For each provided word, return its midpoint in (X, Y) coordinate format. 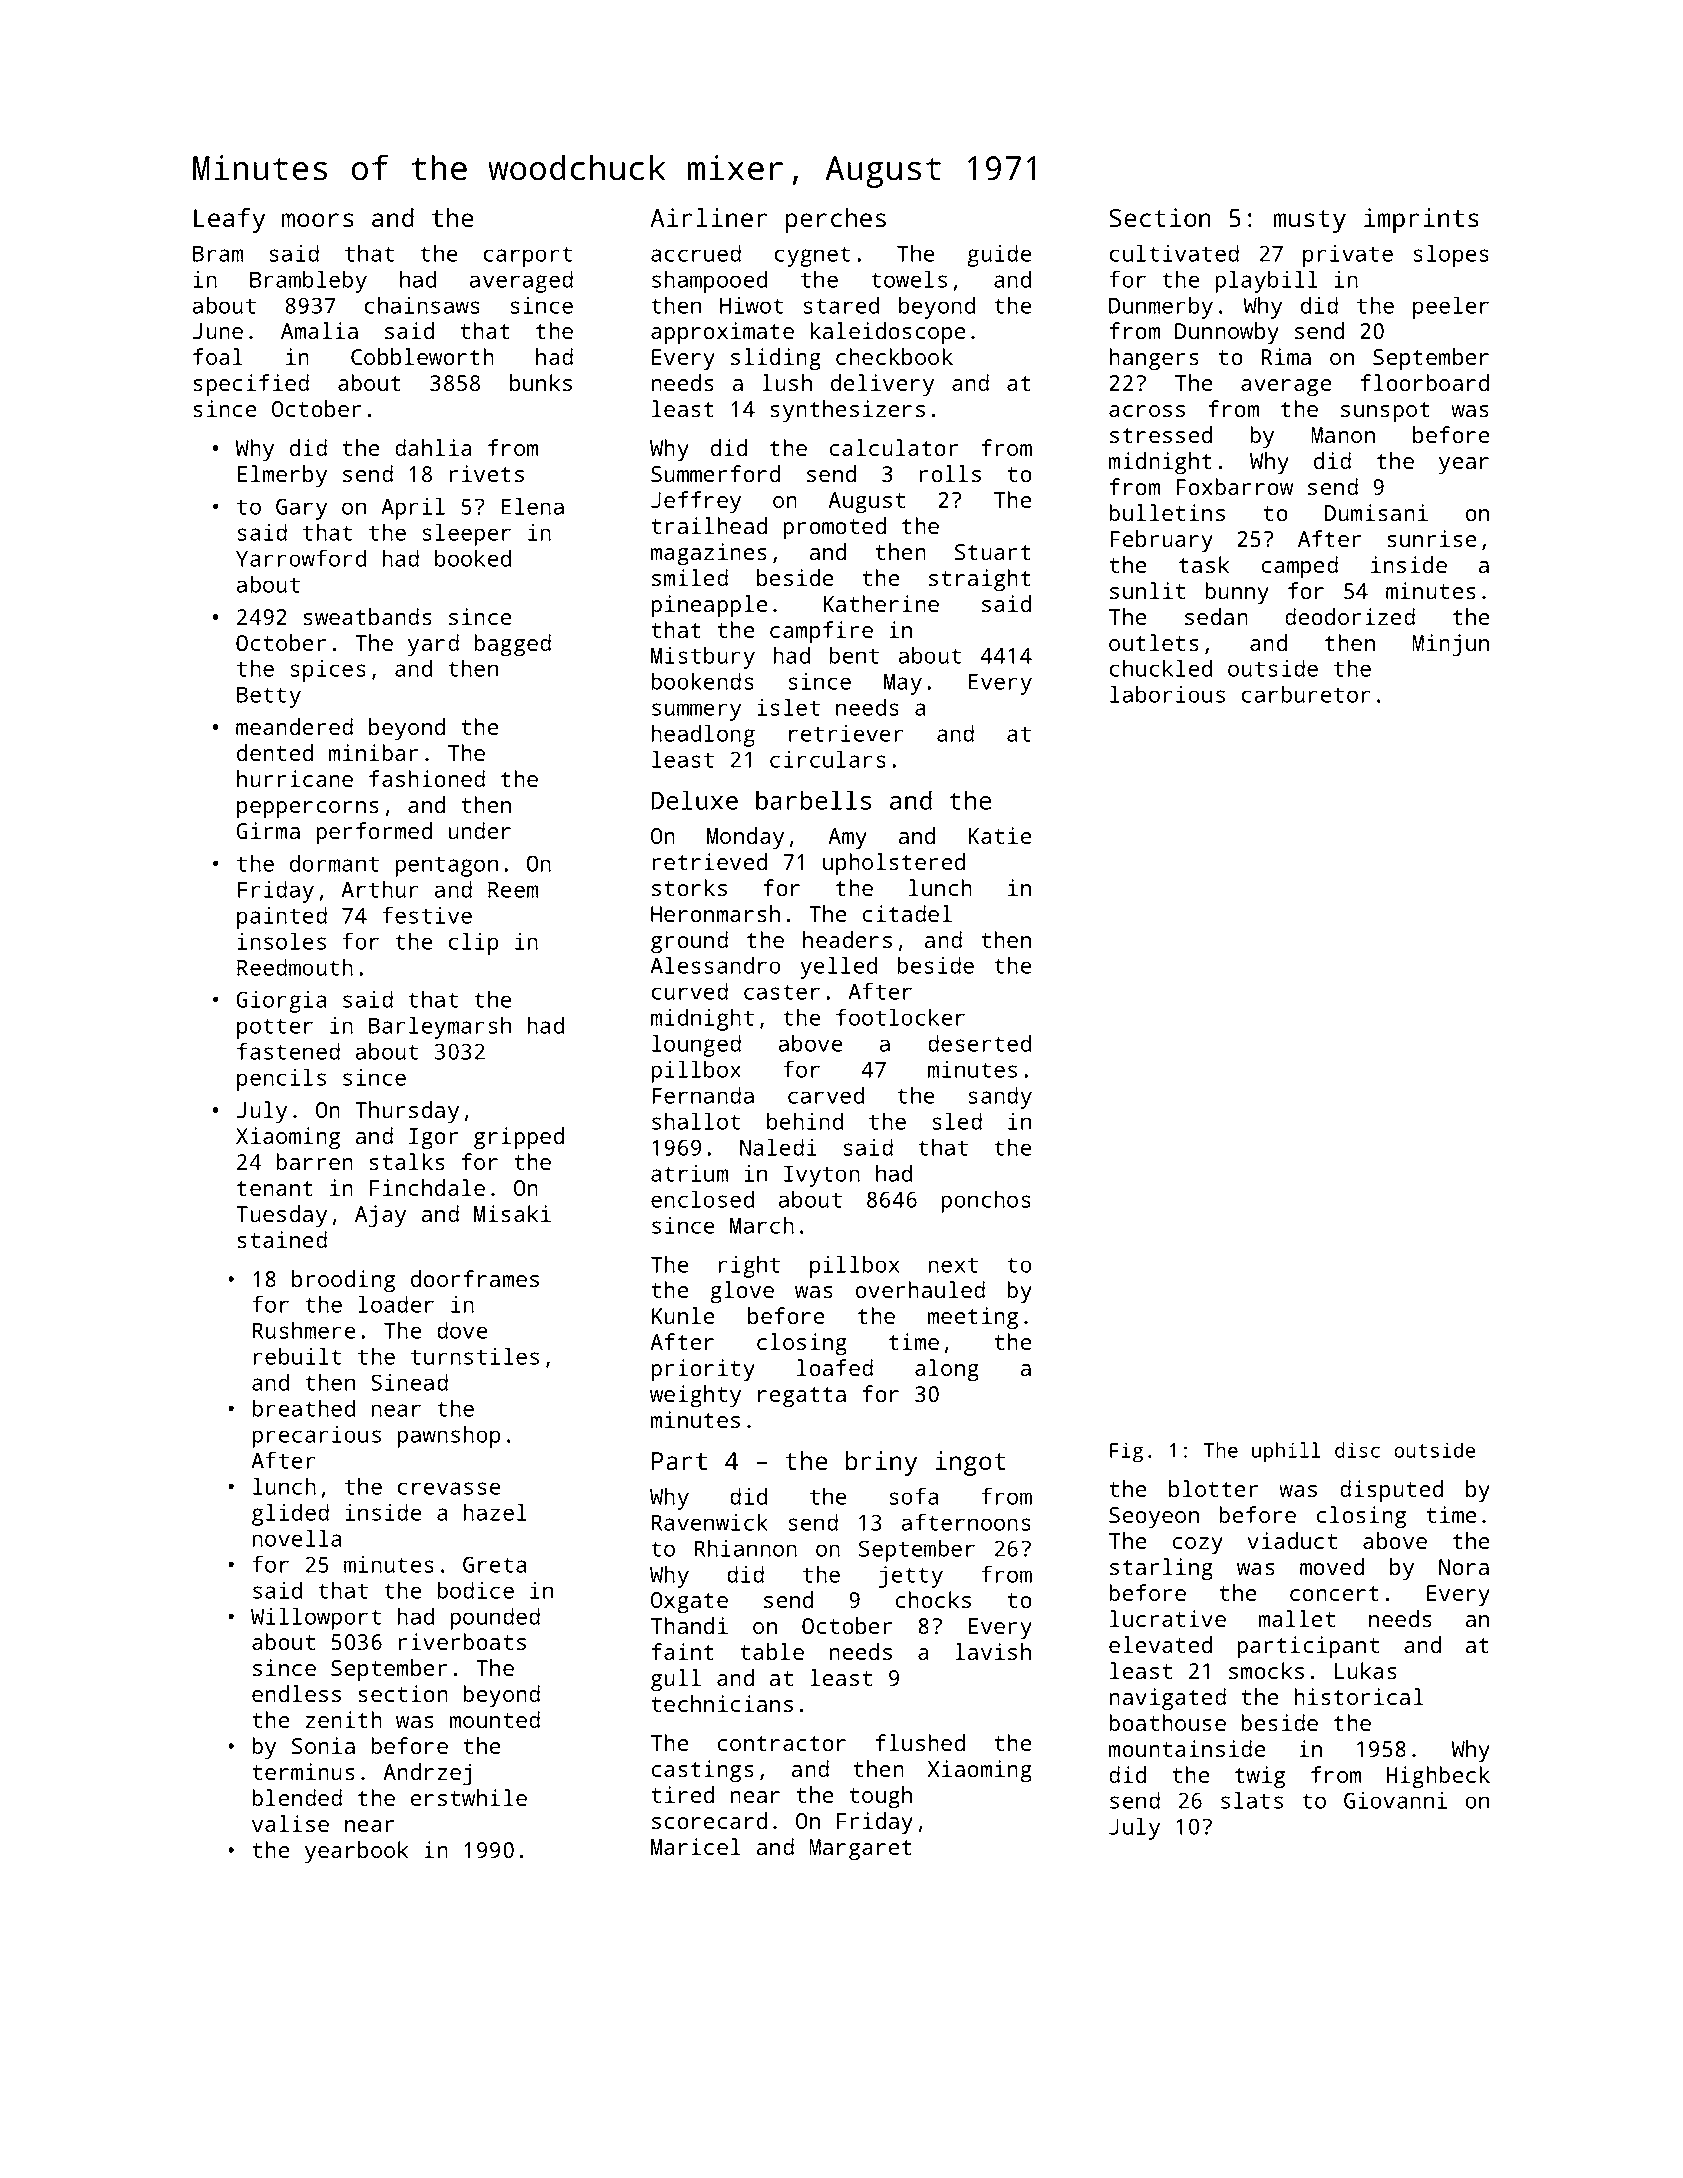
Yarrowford (301, 558)
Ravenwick (710, 1522)
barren (314, 1161)
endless (296, 1693)
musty (1309, 221)
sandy (1000, 1097)
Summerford (715, 473)
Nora (1464, 1567)
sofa (913, 1496)
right (749, 1266)
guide (999, 255)
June (218, 331)
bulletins (1167, 512)
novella (296, 1538)
